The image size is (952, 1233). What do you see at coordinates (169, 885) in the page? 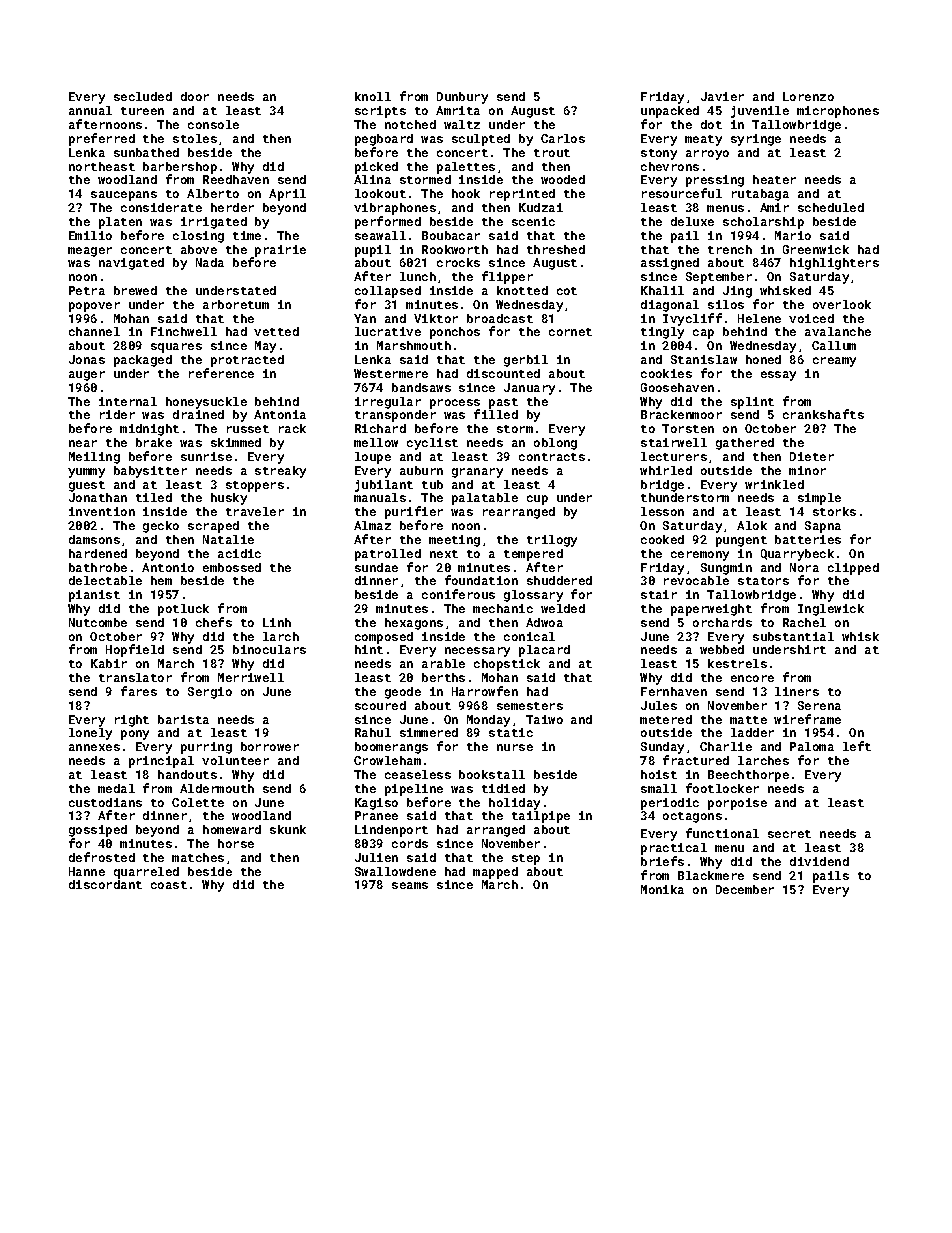
I see `coast` at bounding box center [169, 885].
